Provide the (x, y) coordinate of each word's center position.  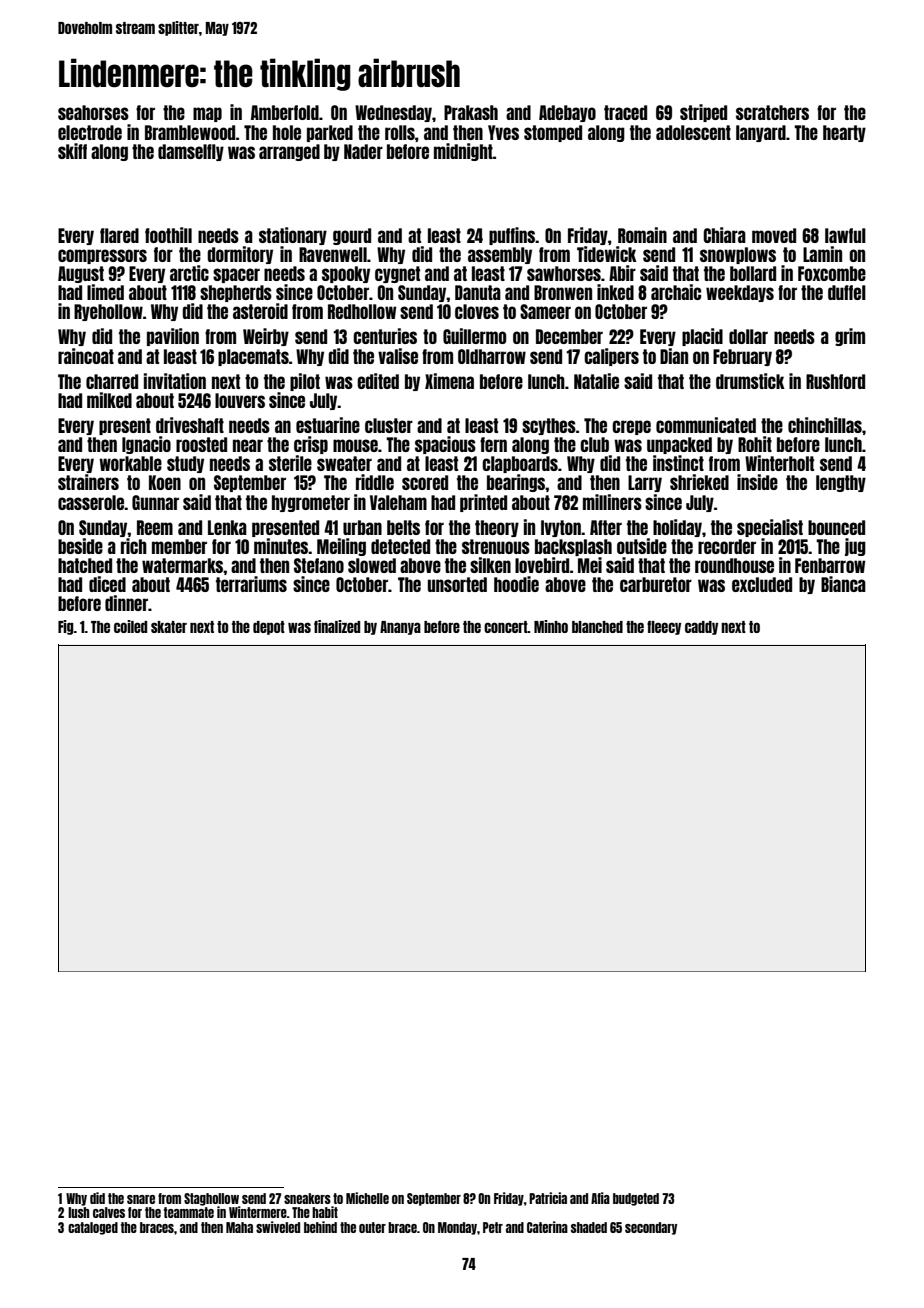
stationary (293, 236)
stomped (553, 133)
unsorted (457, 584)
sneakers (307, 1198)
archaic (676, 292)
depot (269, 628)
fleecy (664, 628)
